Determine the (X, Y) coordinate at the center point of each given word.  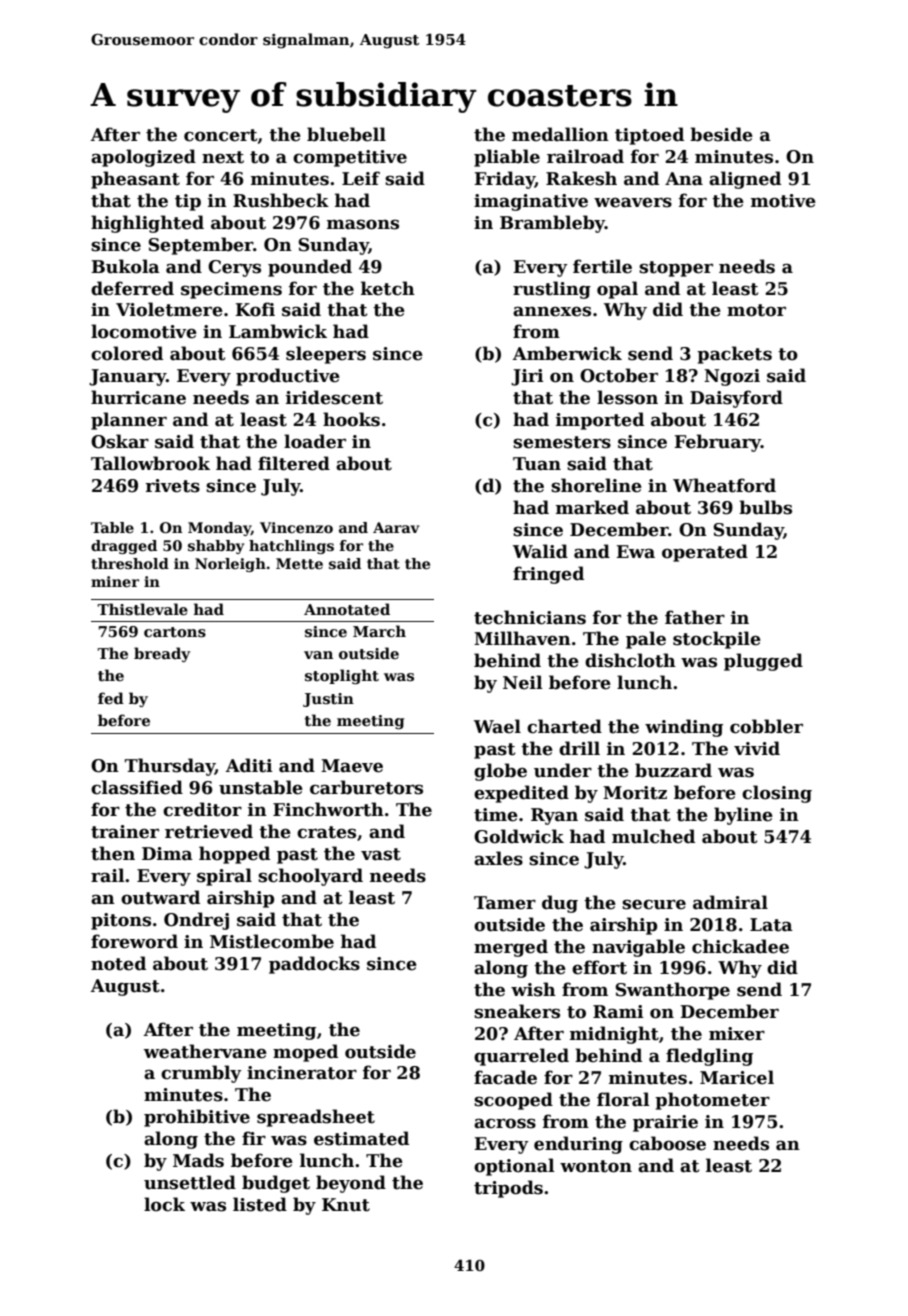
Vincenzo (296, 527)
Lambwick (278, 331)
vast (381, 854)
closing (777, 794)
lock (164, 1204)
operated (705, 553)
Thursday (170, 767)
